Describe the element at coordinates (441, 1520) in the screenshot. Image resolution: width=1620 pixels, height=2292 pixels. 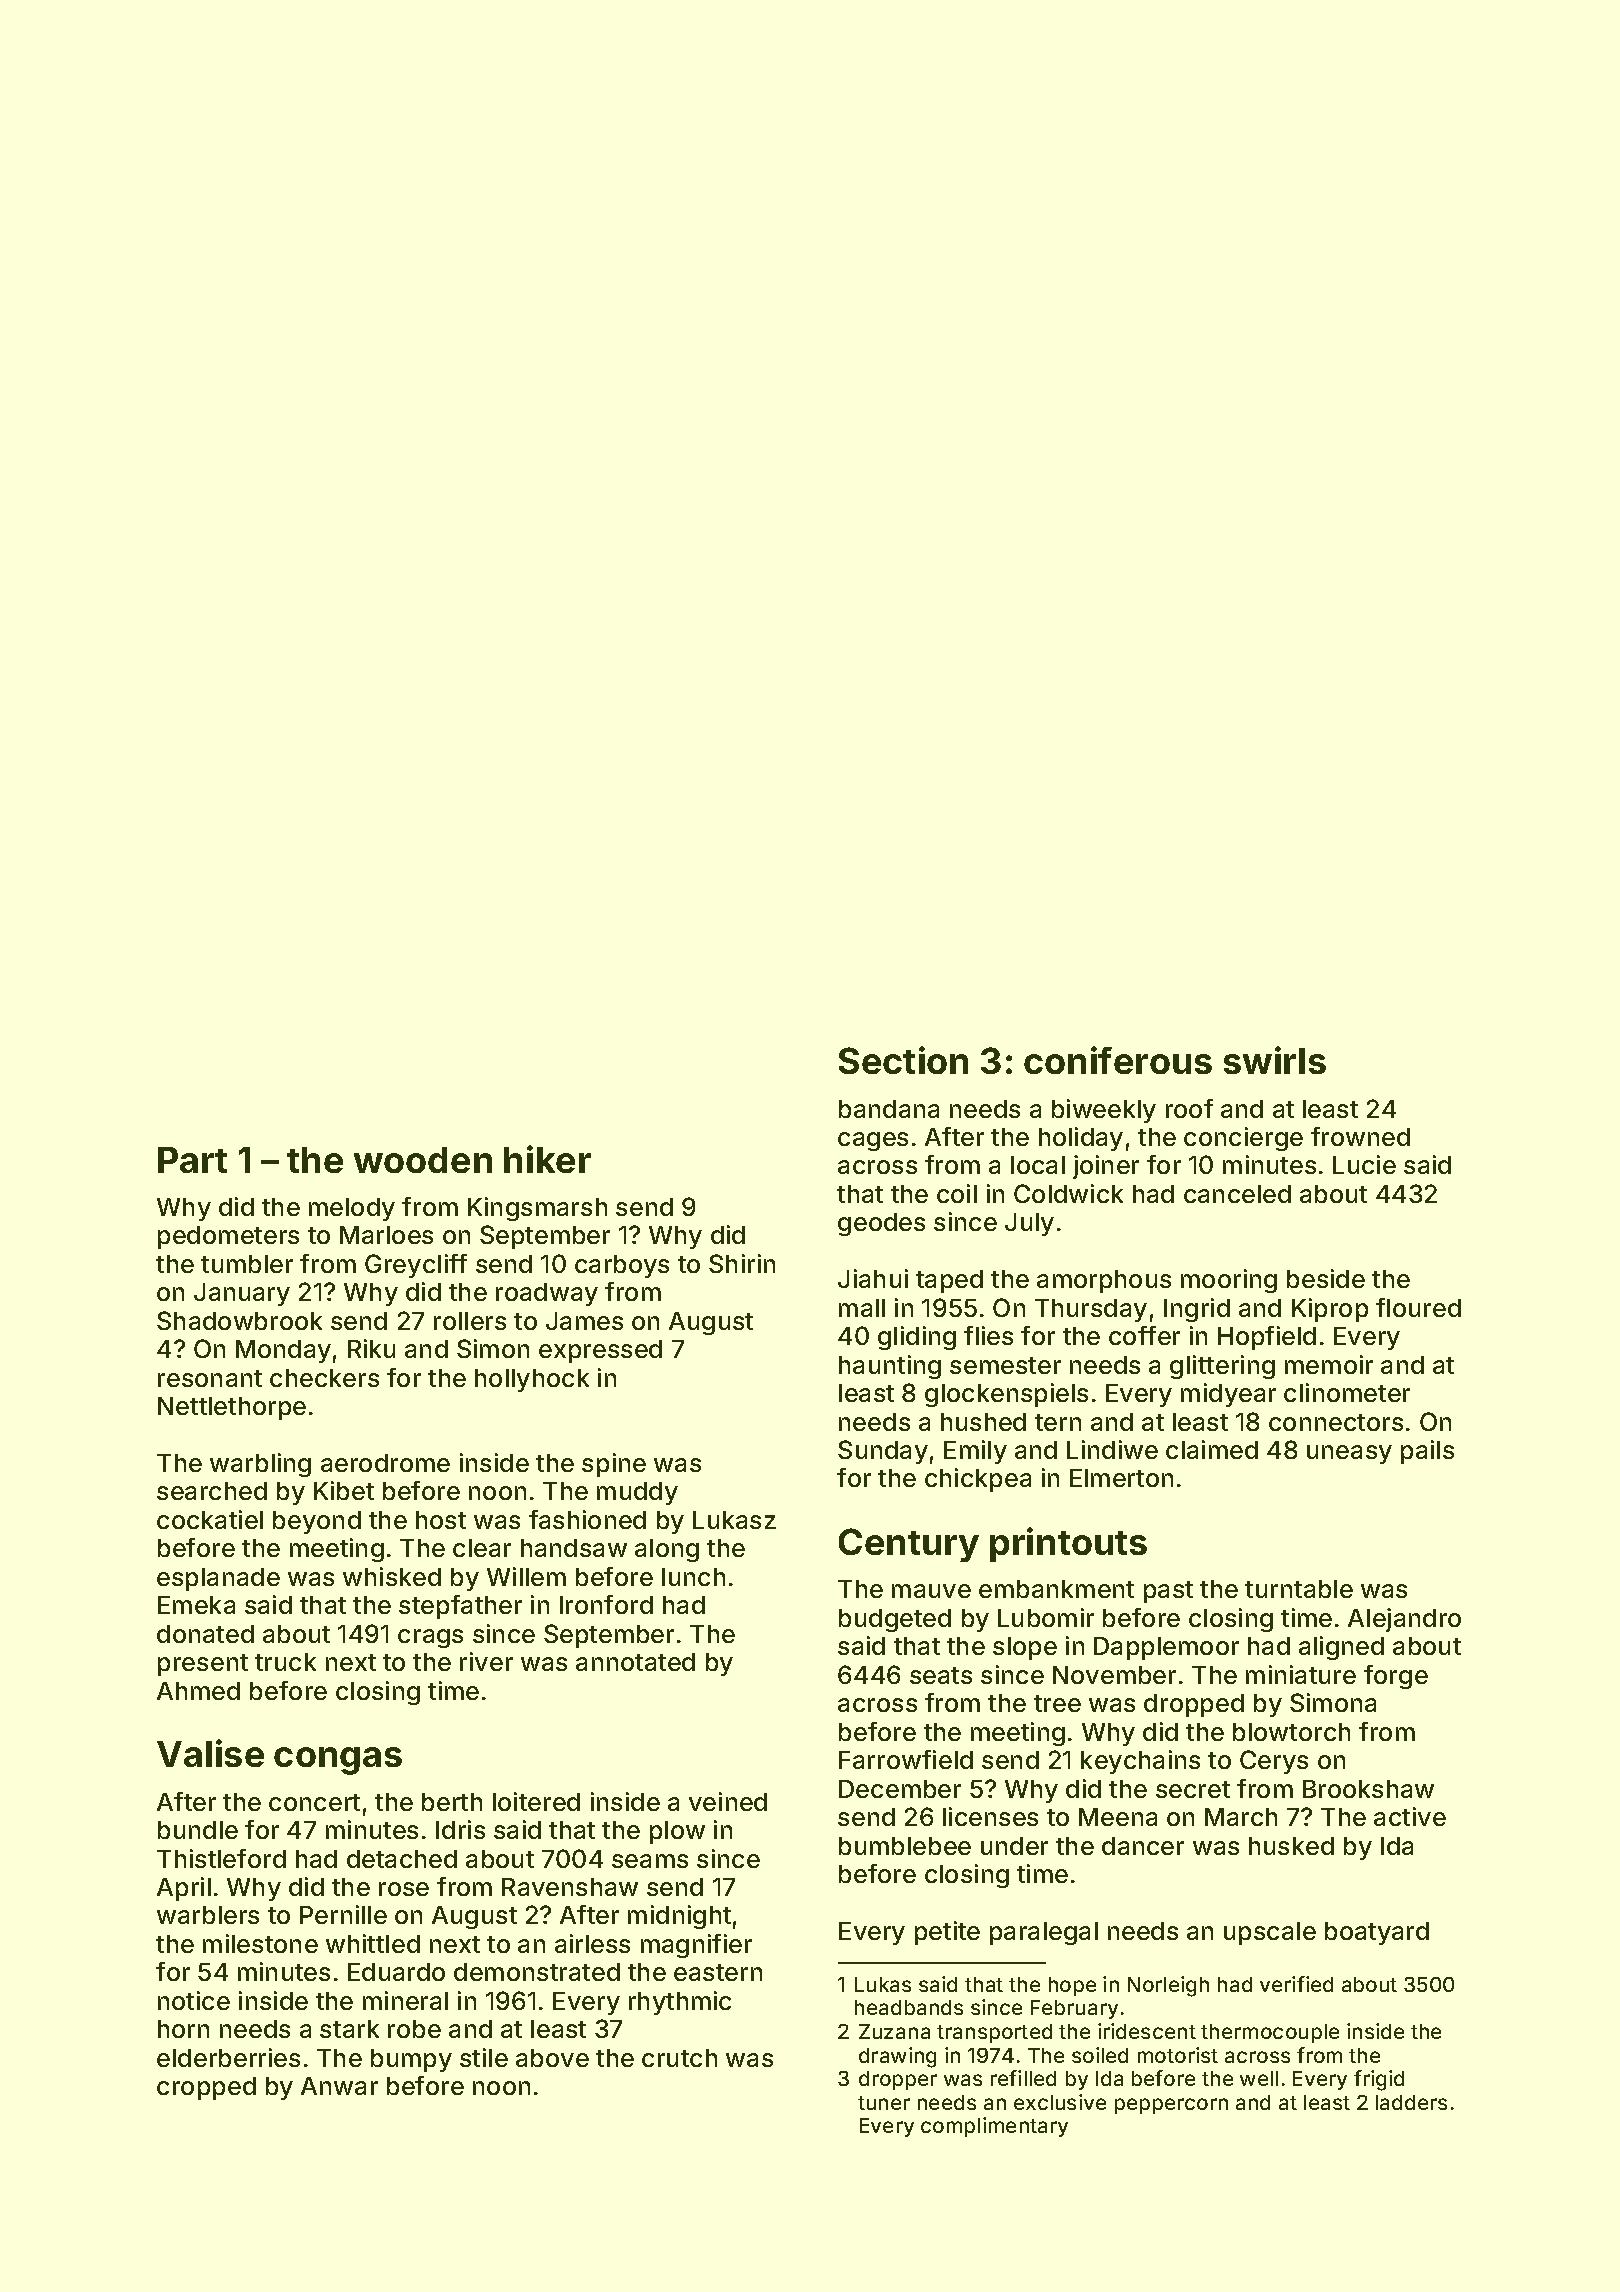
I see `host` at that location.
